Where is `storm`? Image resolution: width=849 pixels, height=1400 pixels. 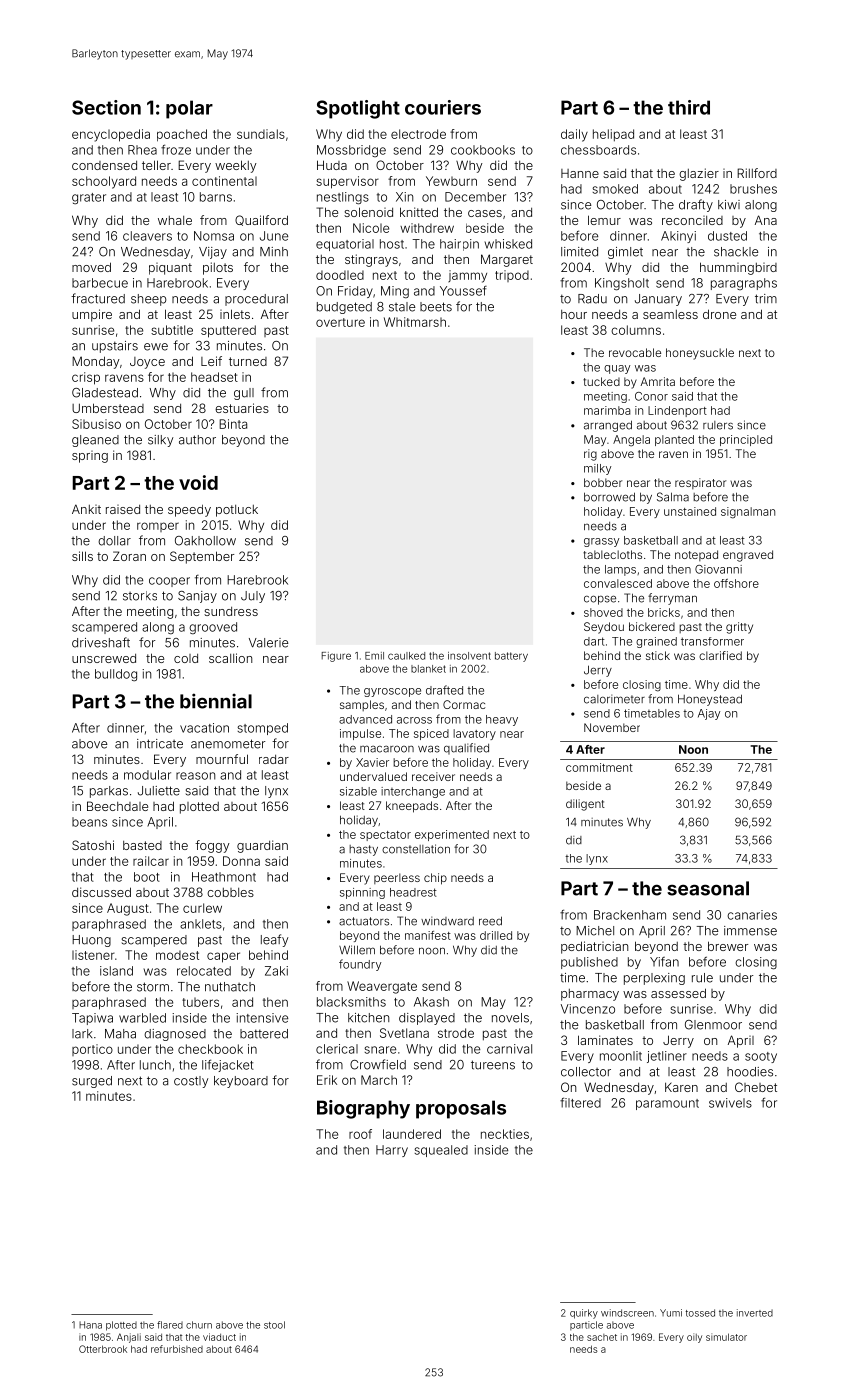
storm is located at coordinates (153, 987).
